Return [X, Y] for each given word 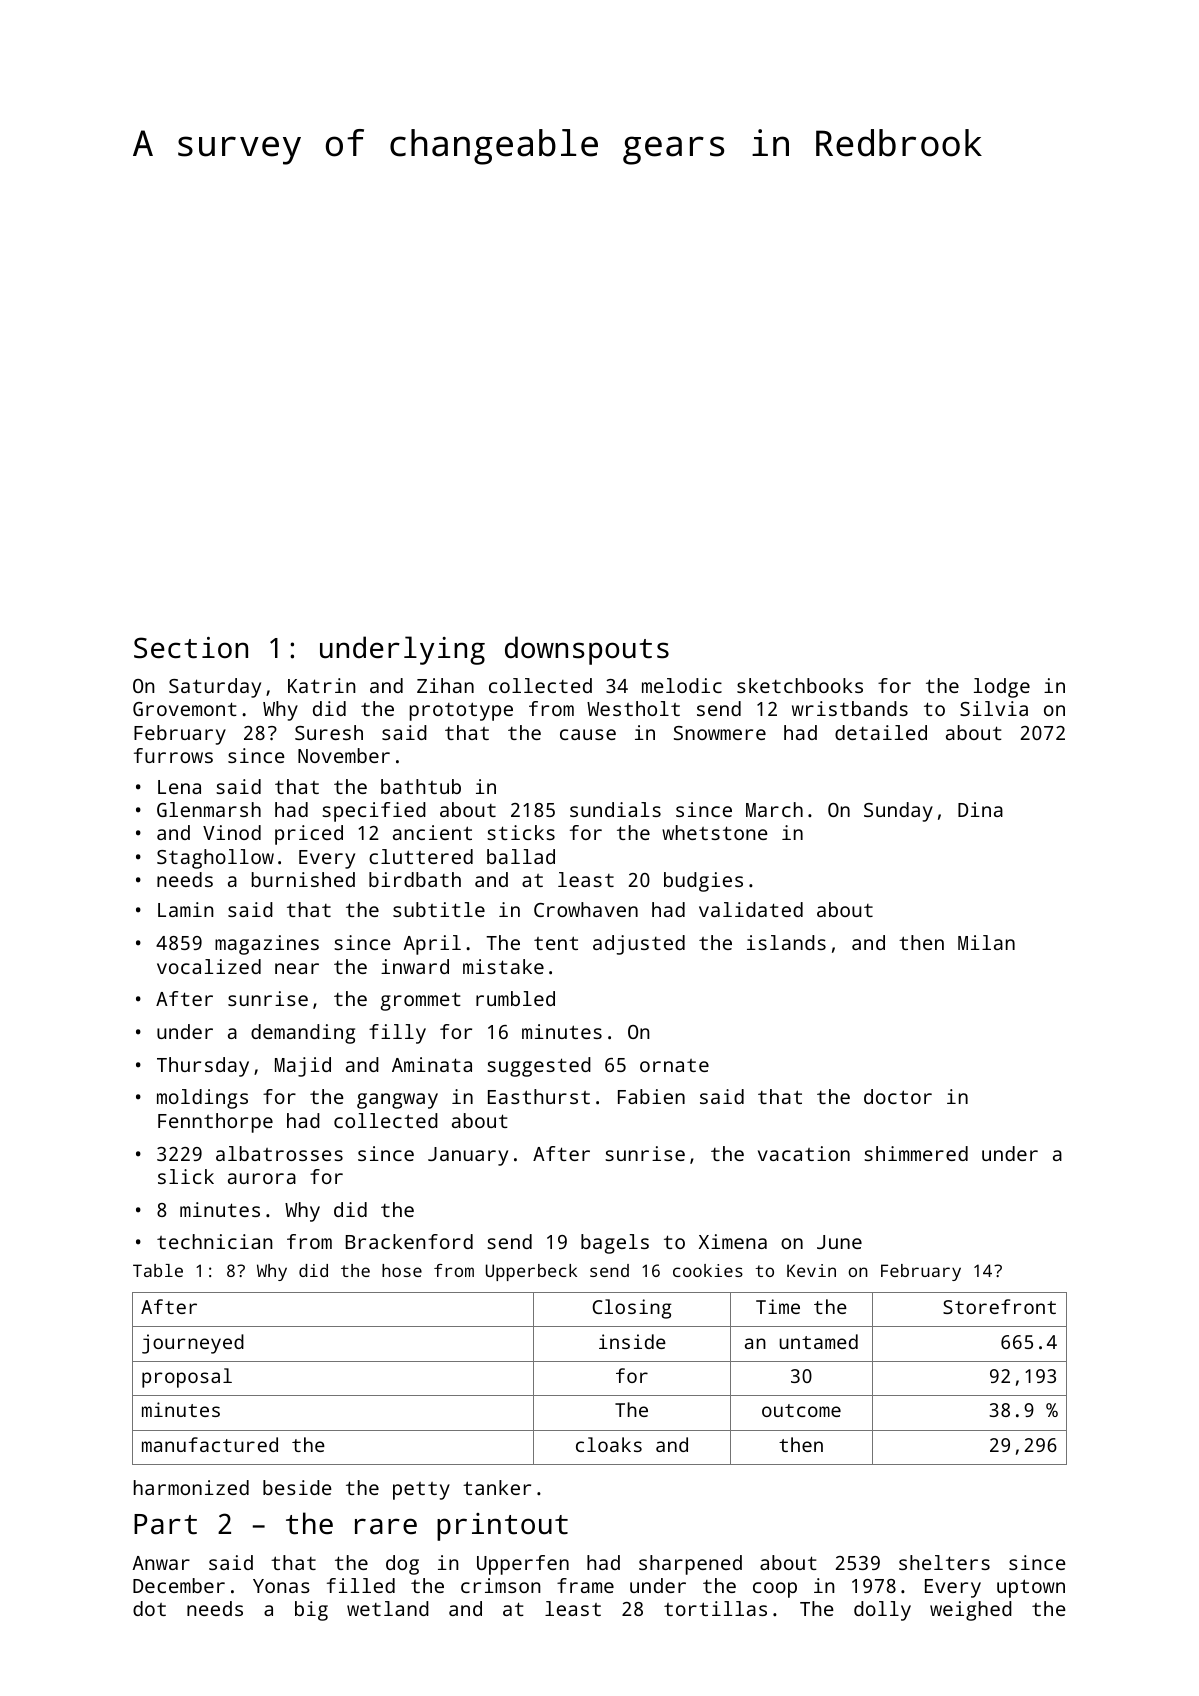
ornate [674, 1065]
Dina [980, 809]
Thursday [203, 1067]
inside [632, 1341]
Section [191, 648]
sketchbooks [800, 685]
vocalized [209, 966]
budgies [703, 882]
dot [149, 1608]
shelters [944, 1562]
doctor [898, 1096]
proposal [187, 1378]
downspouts [587, 650]
